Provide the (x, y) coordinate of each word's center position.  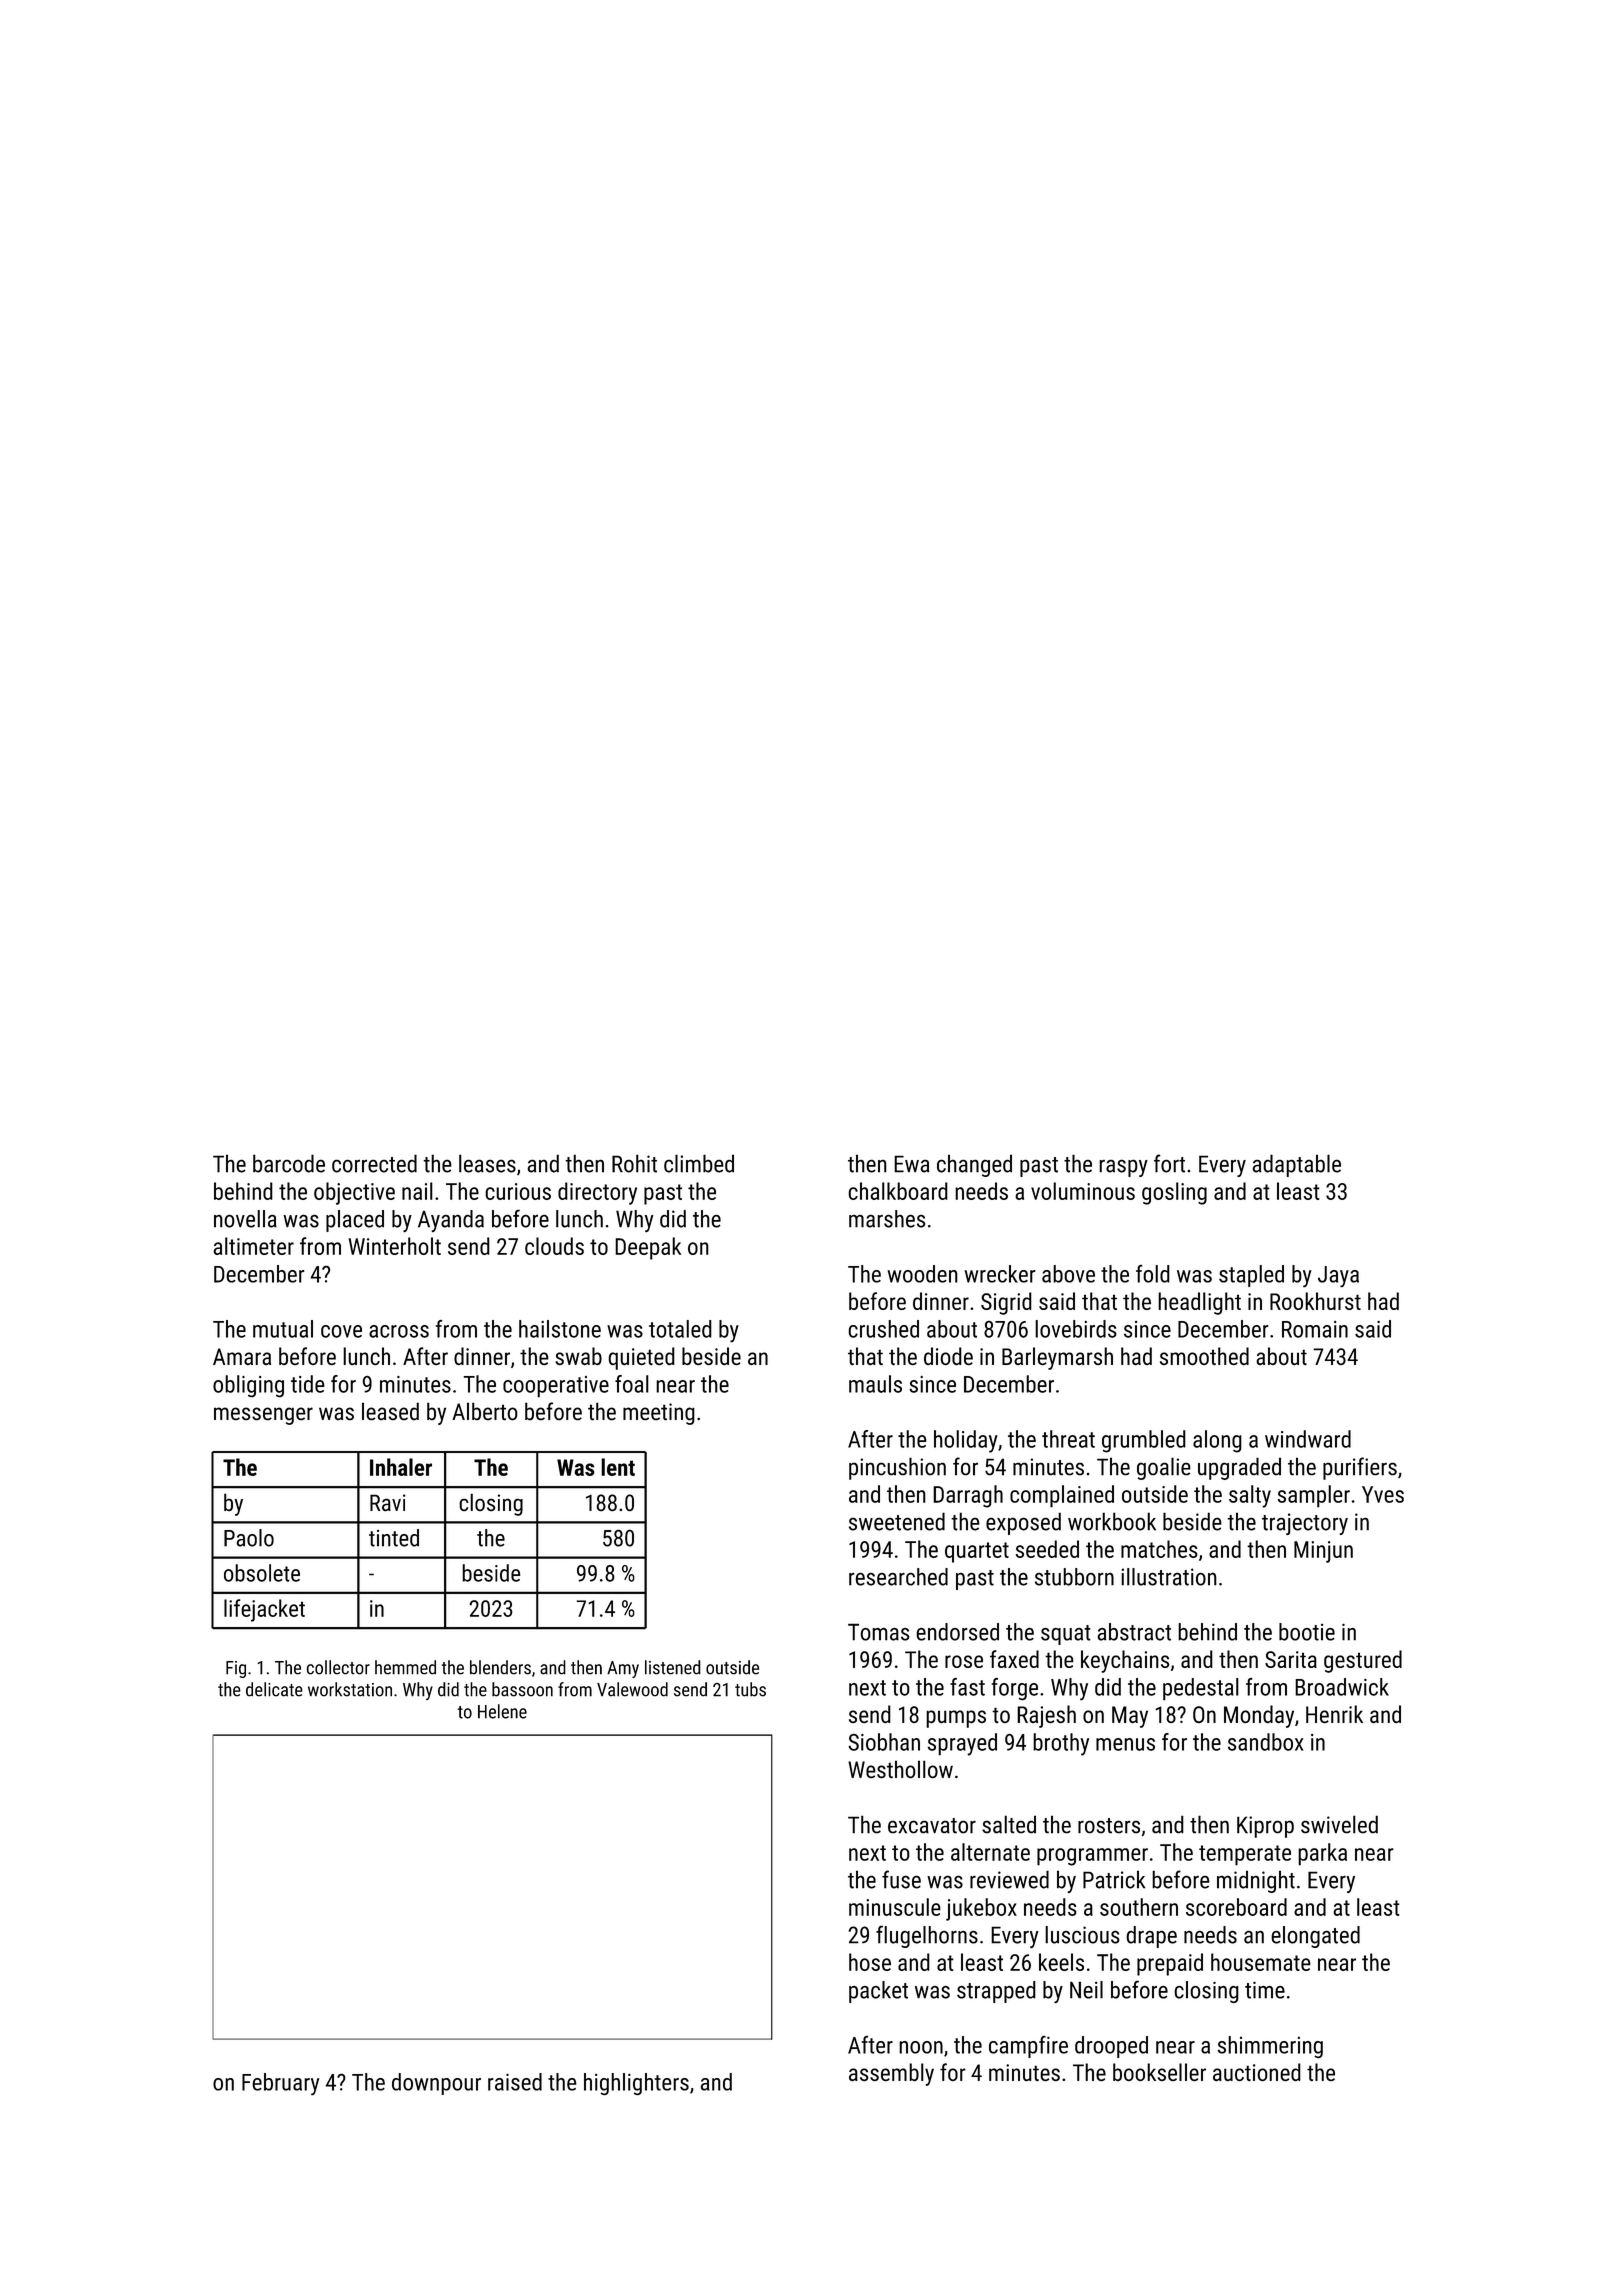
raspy (1123, 1168)
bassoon (522, 1689)
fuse (901, 1879)
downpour (436, 2084)
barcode (289, 1163)
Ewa (911, 1164)
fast (967, 1687)
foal (632, 1384)
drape (1151, 1937)
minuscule (895, 1907)
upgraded (1239, 1468)
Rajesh (1046, 1716)
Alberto (485, 1411)
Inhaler (401, 1467)
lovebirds (1076, 1329)
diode (948, 1356)
